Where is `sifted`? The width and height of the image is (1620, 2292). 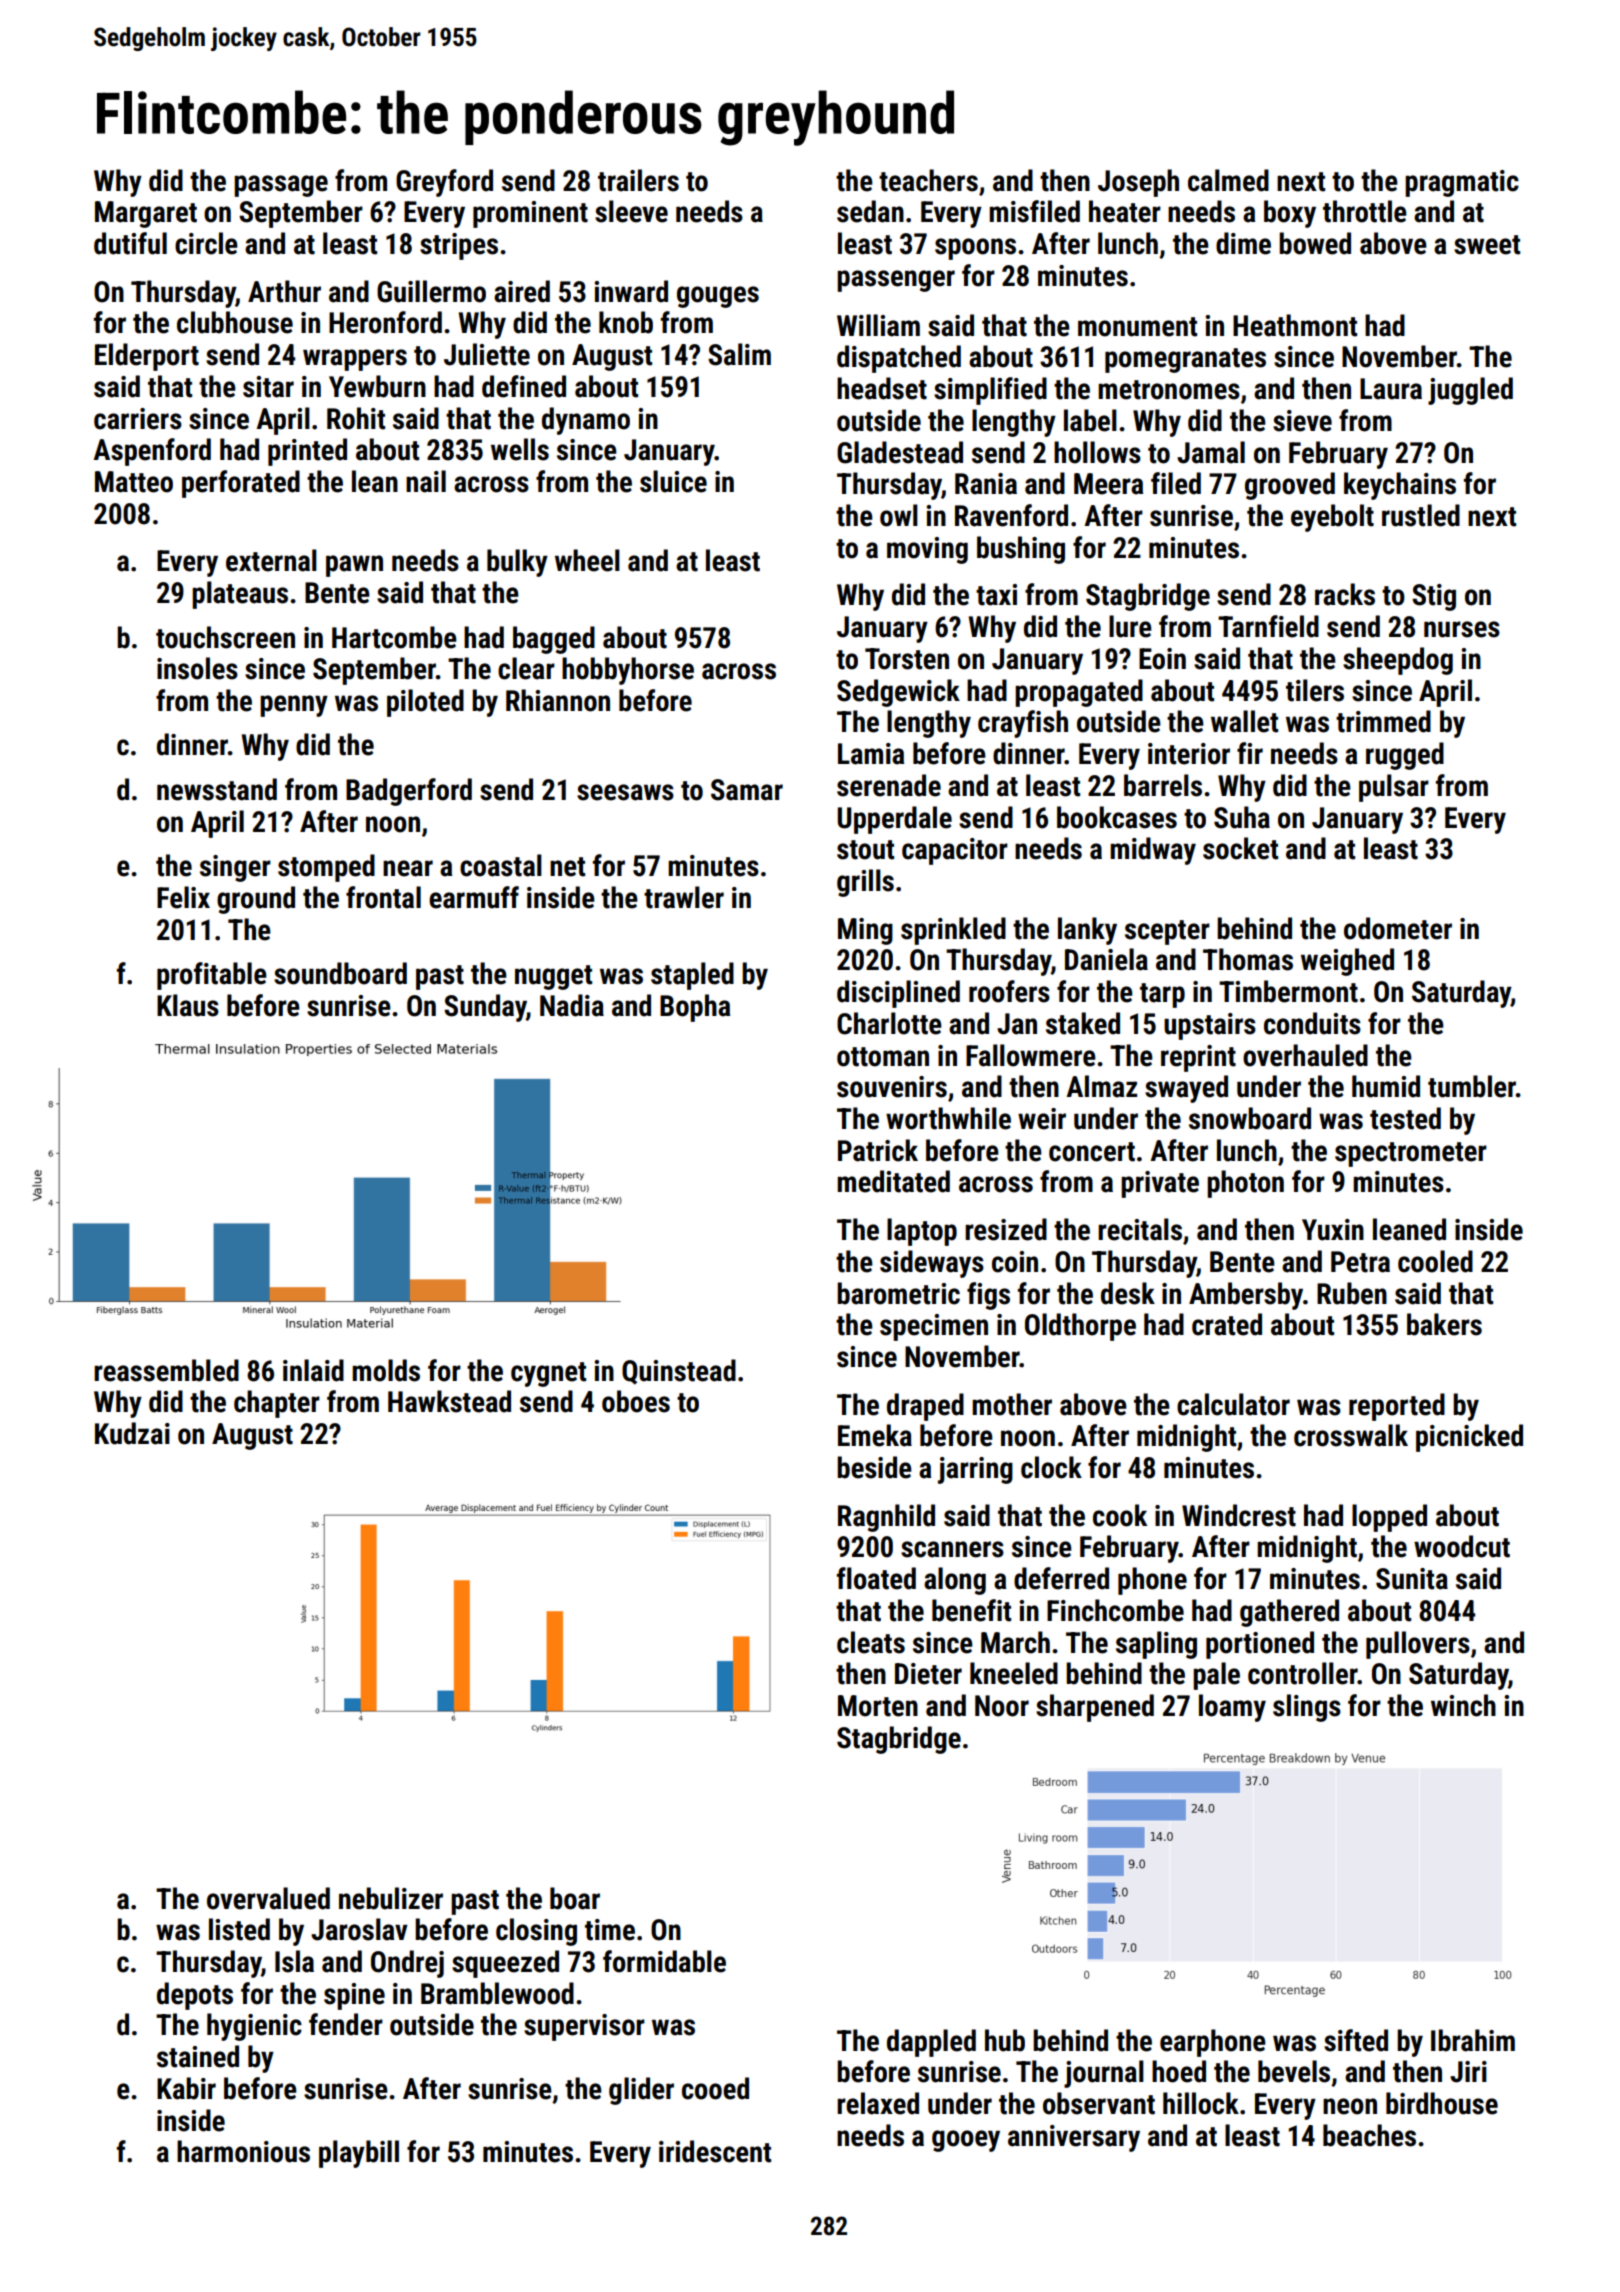
sifted is located at coordinates (1356, 2040).
